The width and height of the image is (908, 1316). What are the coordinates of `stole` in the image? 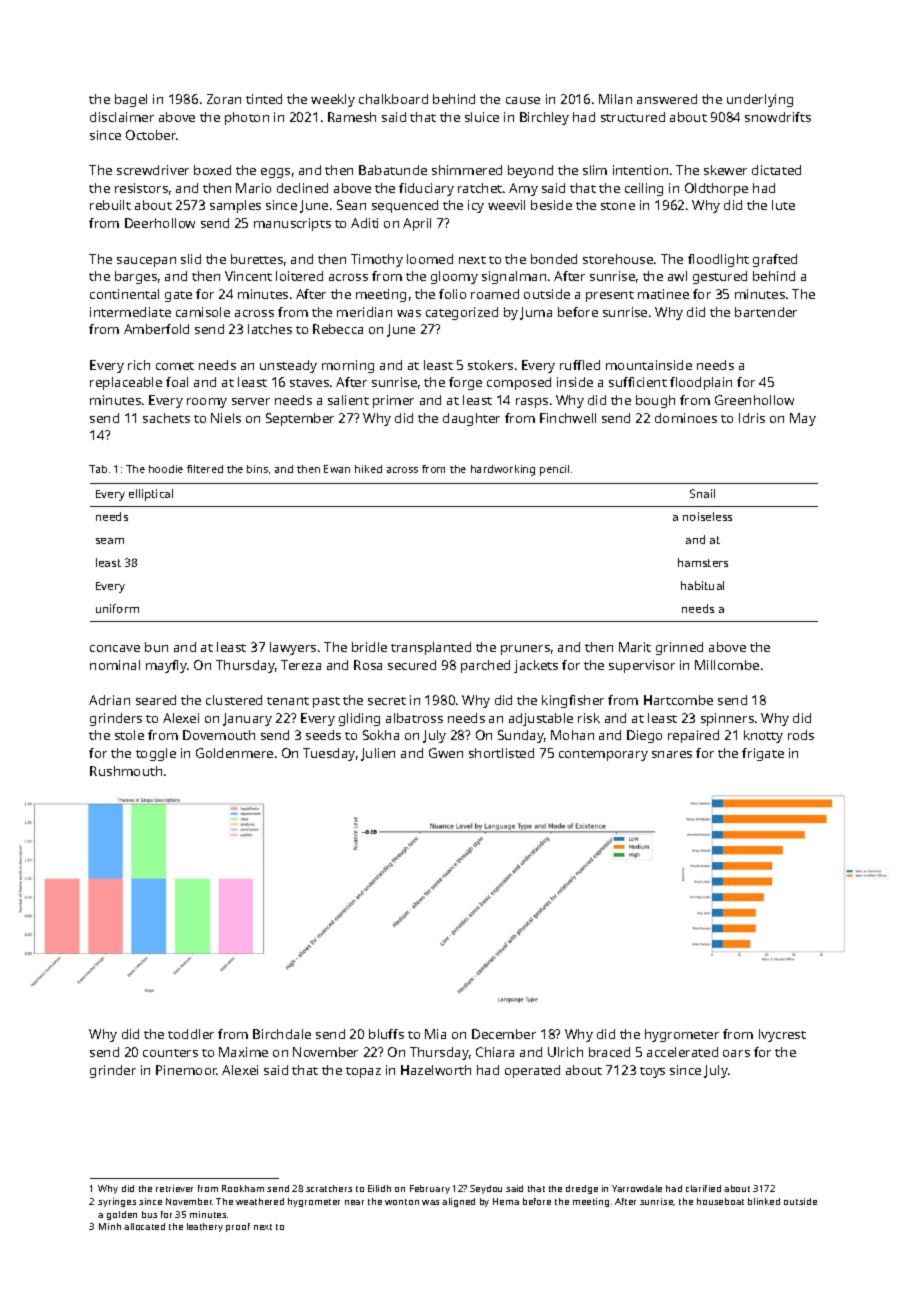 It's located at (129, 735).
